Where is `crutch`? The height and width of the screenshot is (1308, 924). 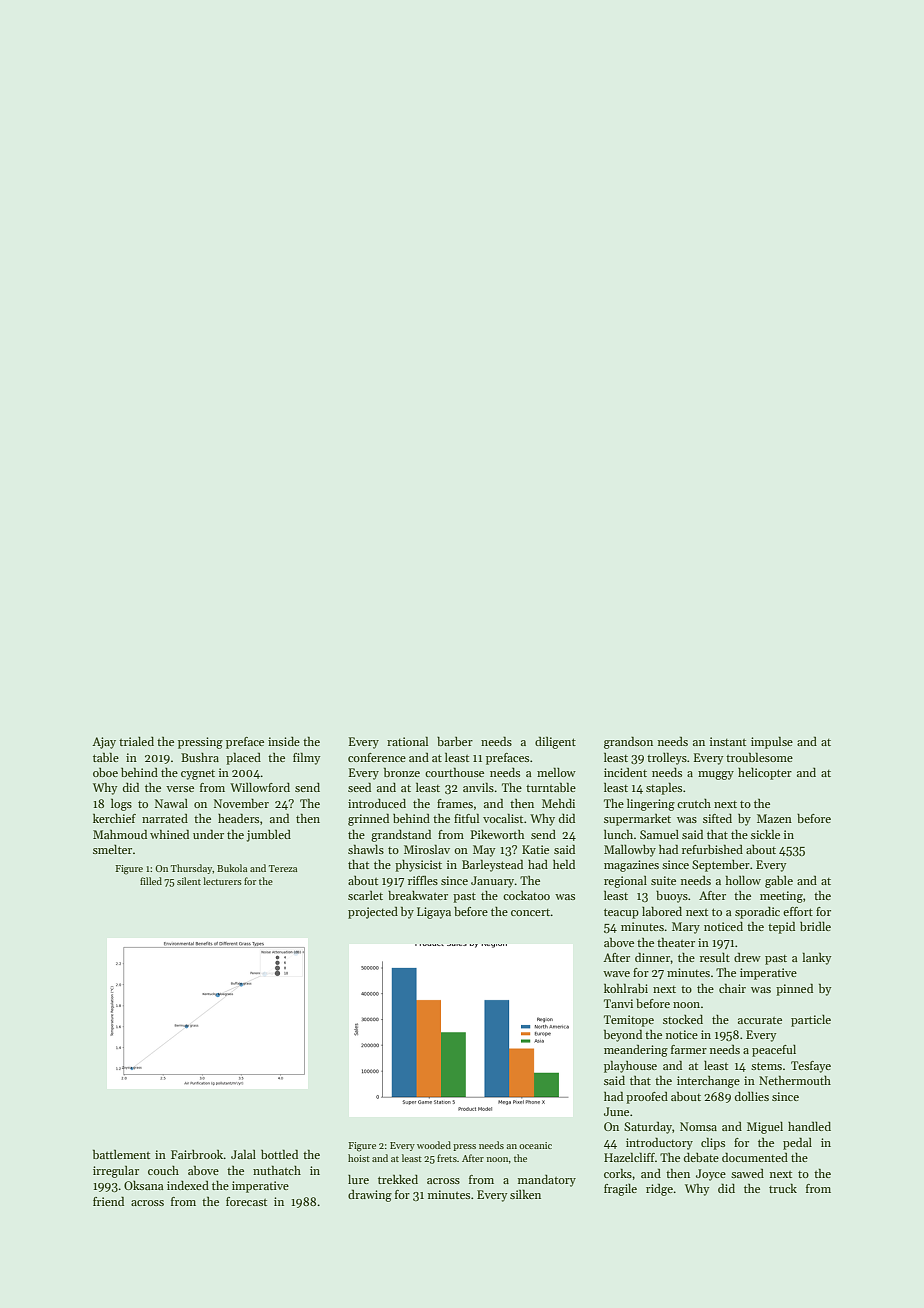
crutch is located at coordinates (694, 803).
